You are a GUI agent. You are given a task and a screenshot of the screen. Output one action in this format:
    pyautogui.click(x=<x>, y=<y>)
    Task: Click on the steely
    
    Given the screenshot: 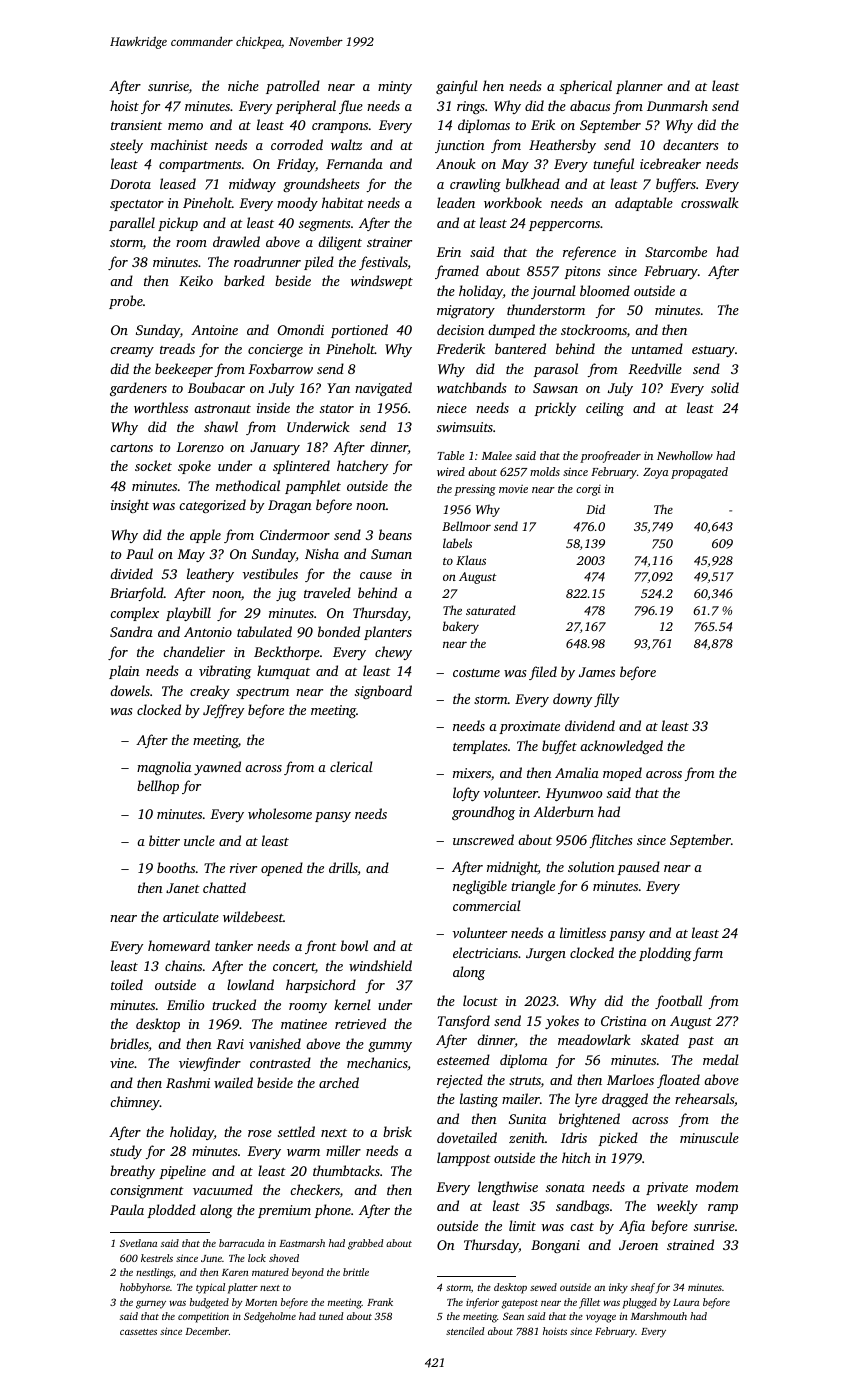 What is the action you would take?
    pyautogui.click(x=126, y=146)
